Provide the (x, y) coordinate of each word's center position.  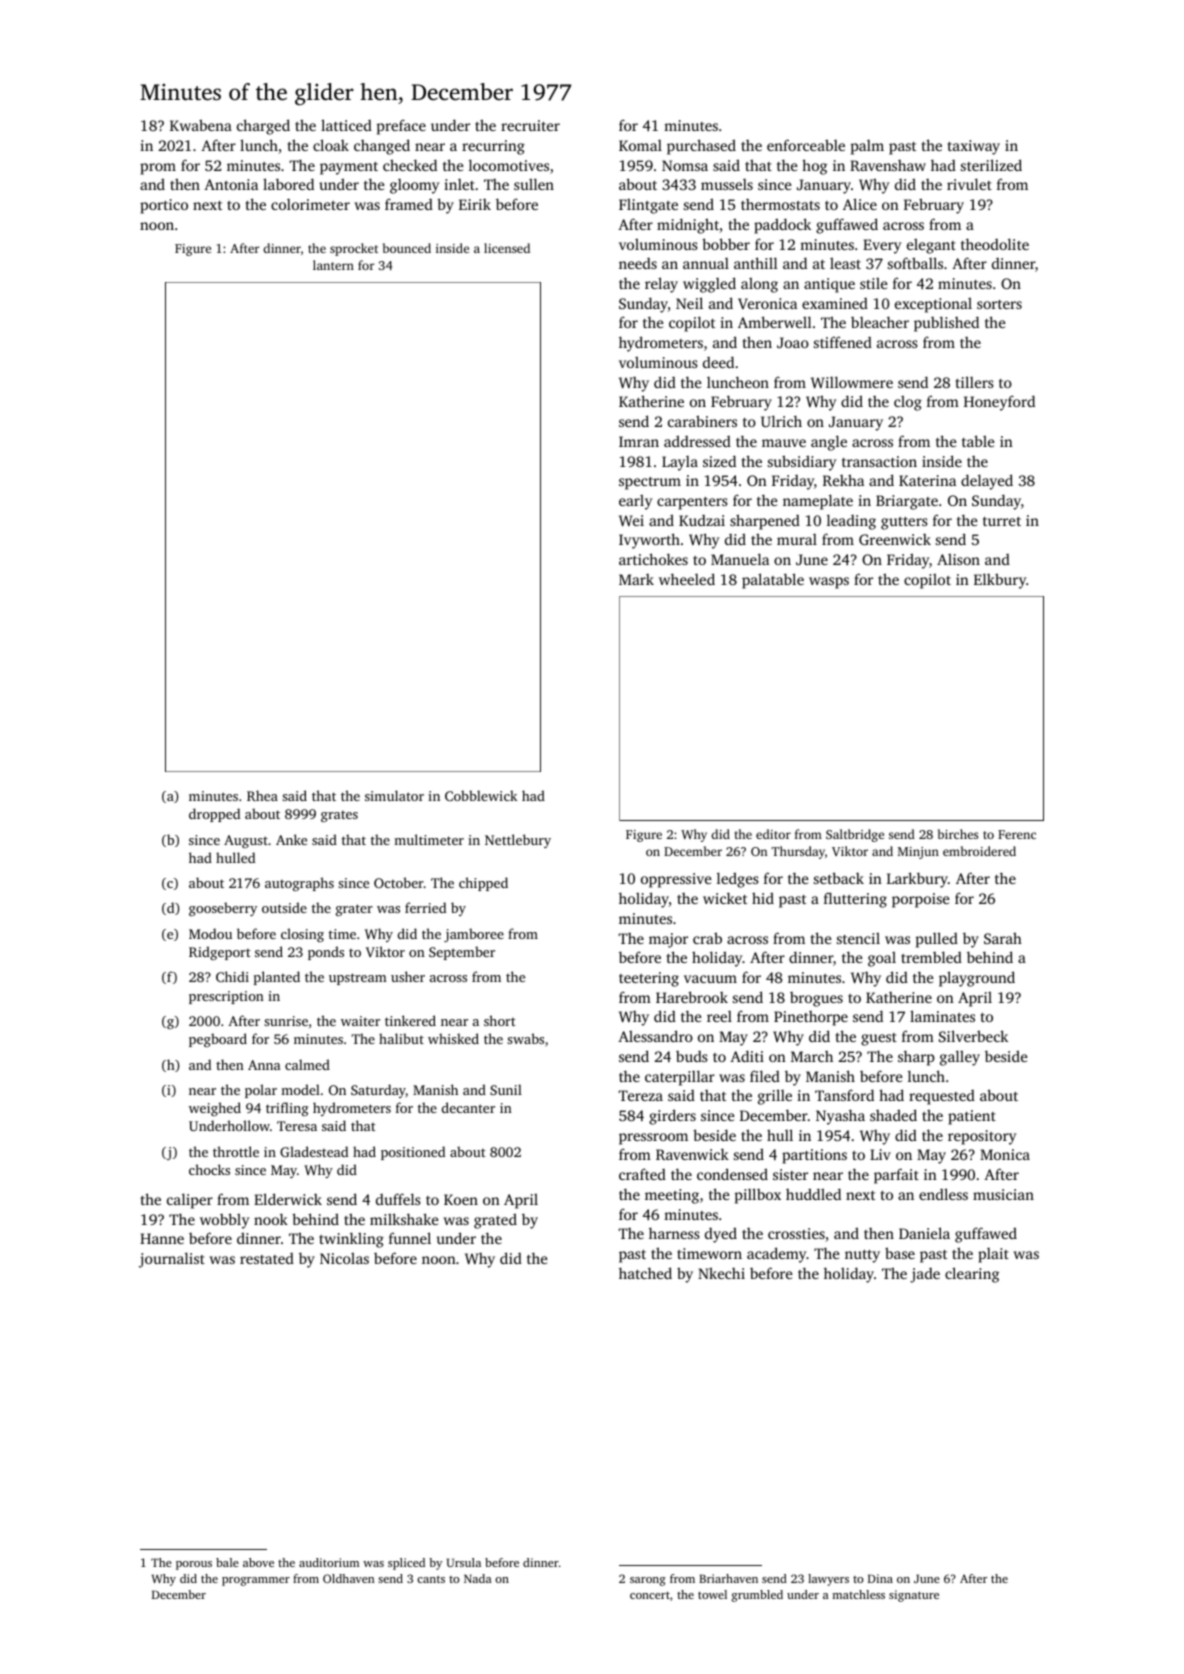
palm (867, 147)
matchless (858, 1594)
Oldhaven (348, 1578)
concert (650, 1595)
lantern (333, 265)
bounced (407, 248)
